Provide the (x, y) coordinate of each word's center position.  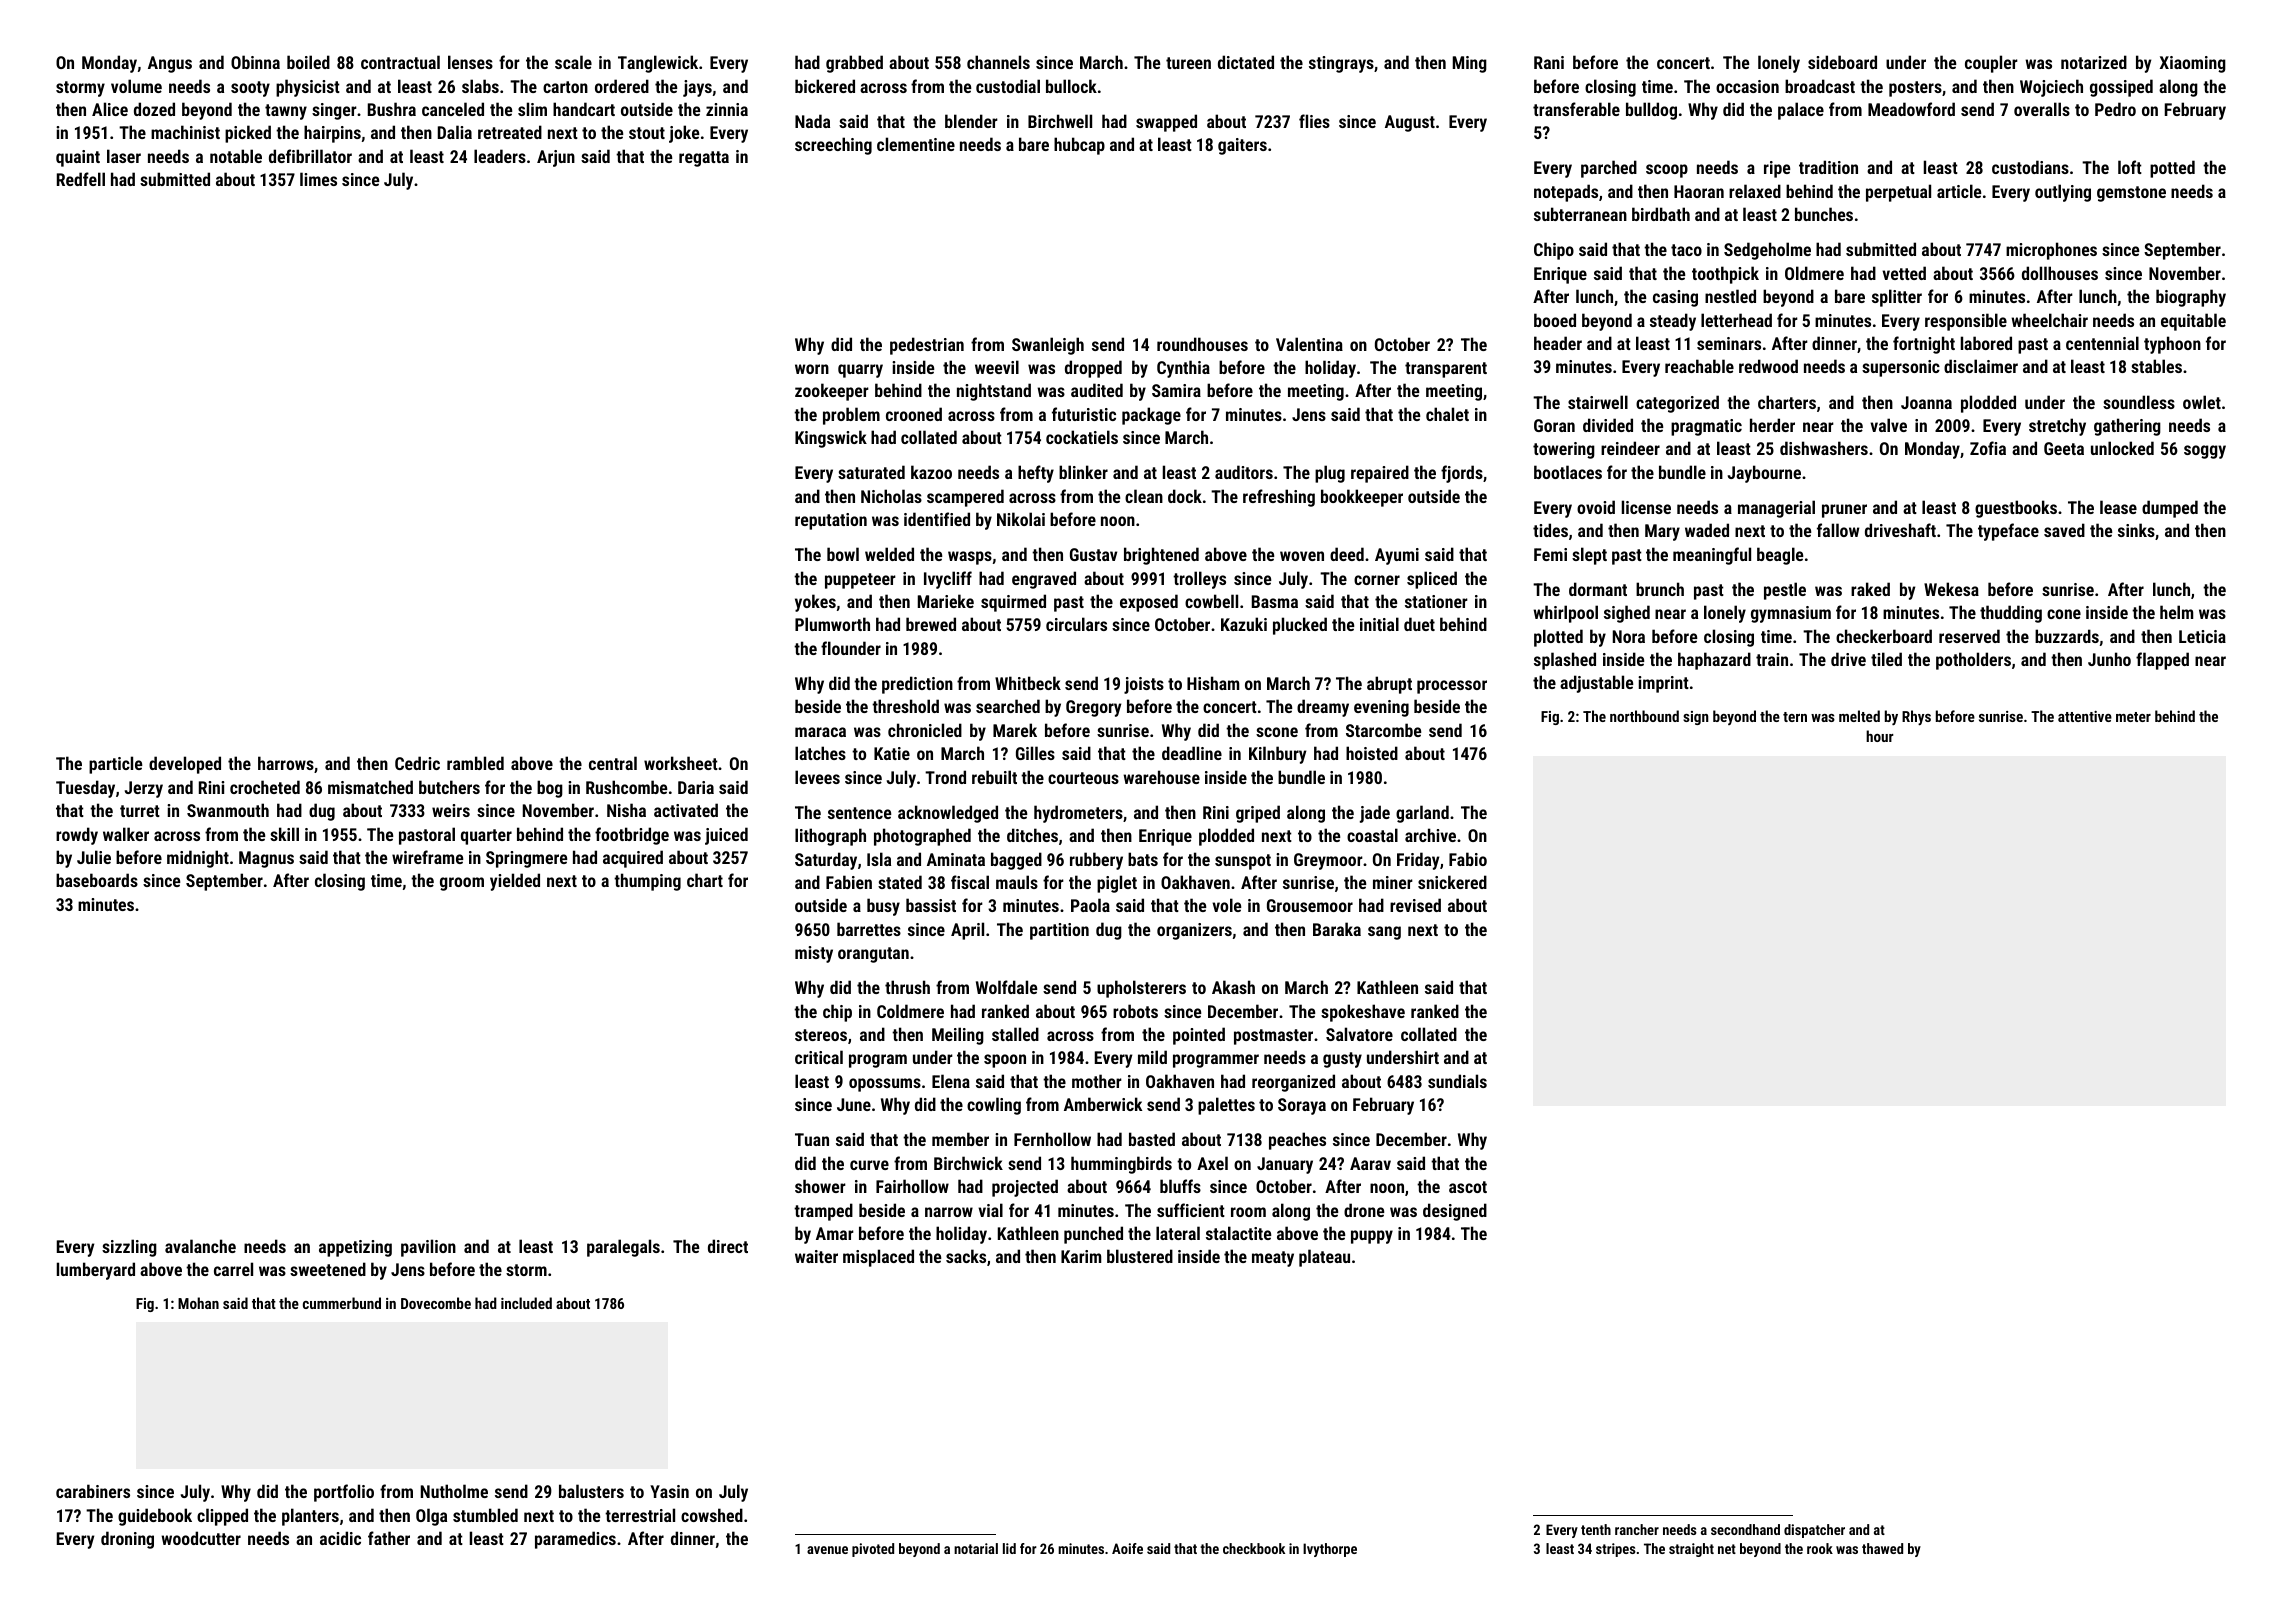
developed (185, 765)
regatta (704, 159)
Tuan (812, 1139)
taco (1686, 250)
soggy (2205, 452)
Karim (1081, 1256)
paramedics (575, 1540)
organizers (1194, 931)
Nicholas (891, 496)
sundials (1457, 1081)
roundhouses (1202, 344)
